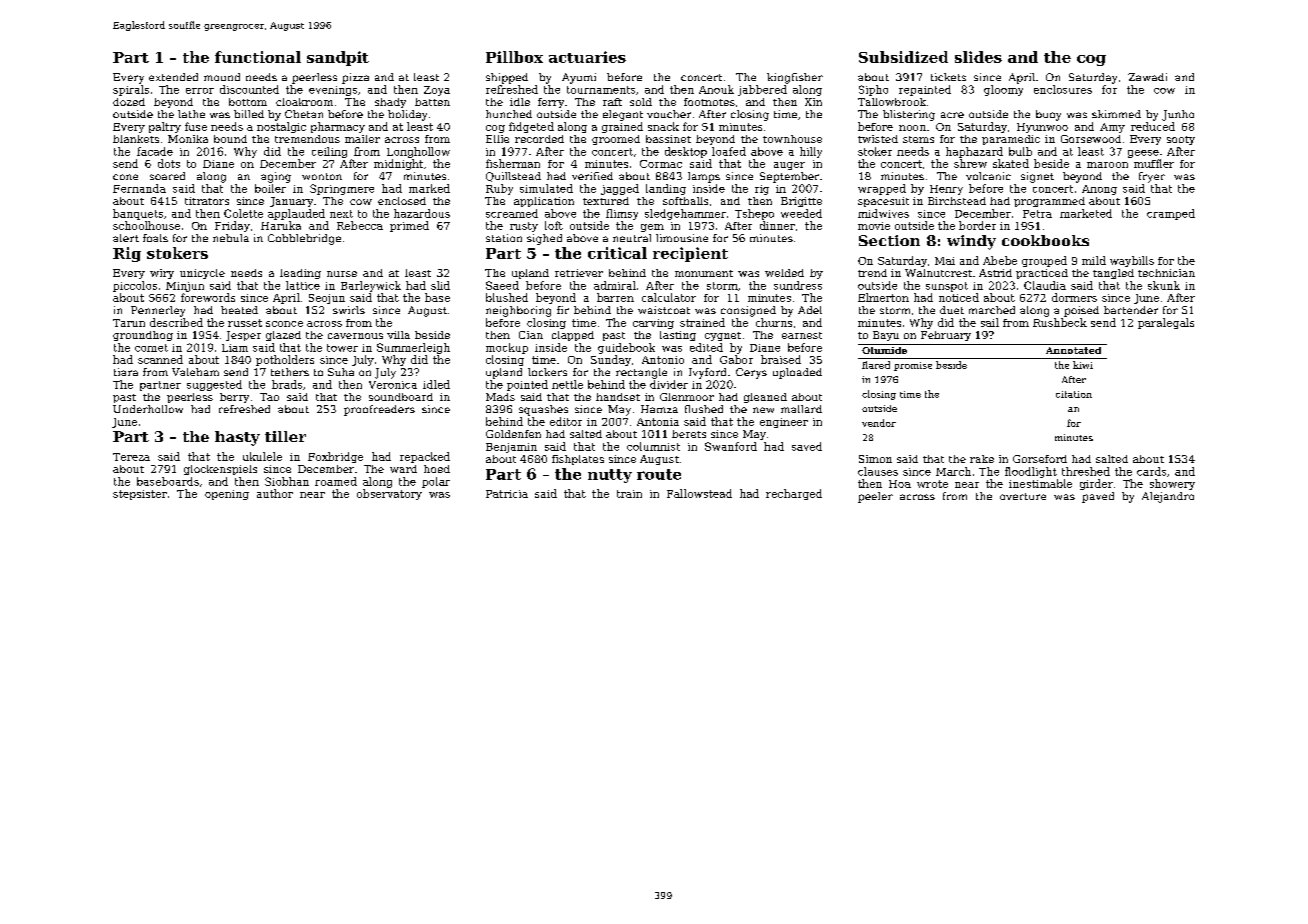 This screenshot has width=1308, height=924. What do you see at coordinates (140, 495) in the screenshot?
I see `stepsister` at bounding box center [140, 495].
